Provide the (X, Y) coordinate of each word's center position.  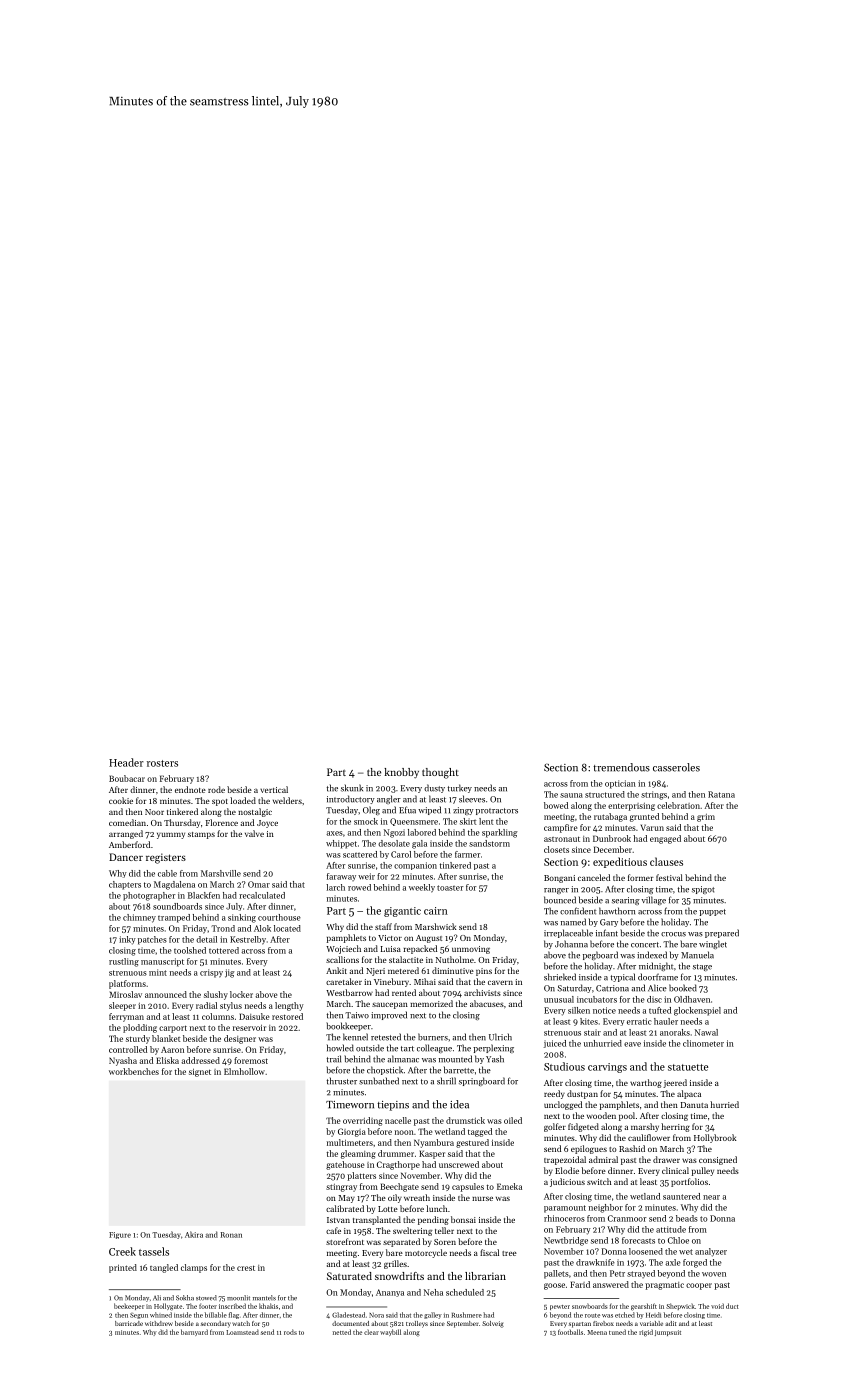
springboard (482, 1081)
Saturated (349, 1276)
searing (626, 901)
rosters (162, 763)
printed (123, 1268)
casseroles (676, 767)
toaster (450, 888)
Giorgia (352, 1132)
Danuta (694, 1105)
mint (158, 972)
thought (440, 773)
